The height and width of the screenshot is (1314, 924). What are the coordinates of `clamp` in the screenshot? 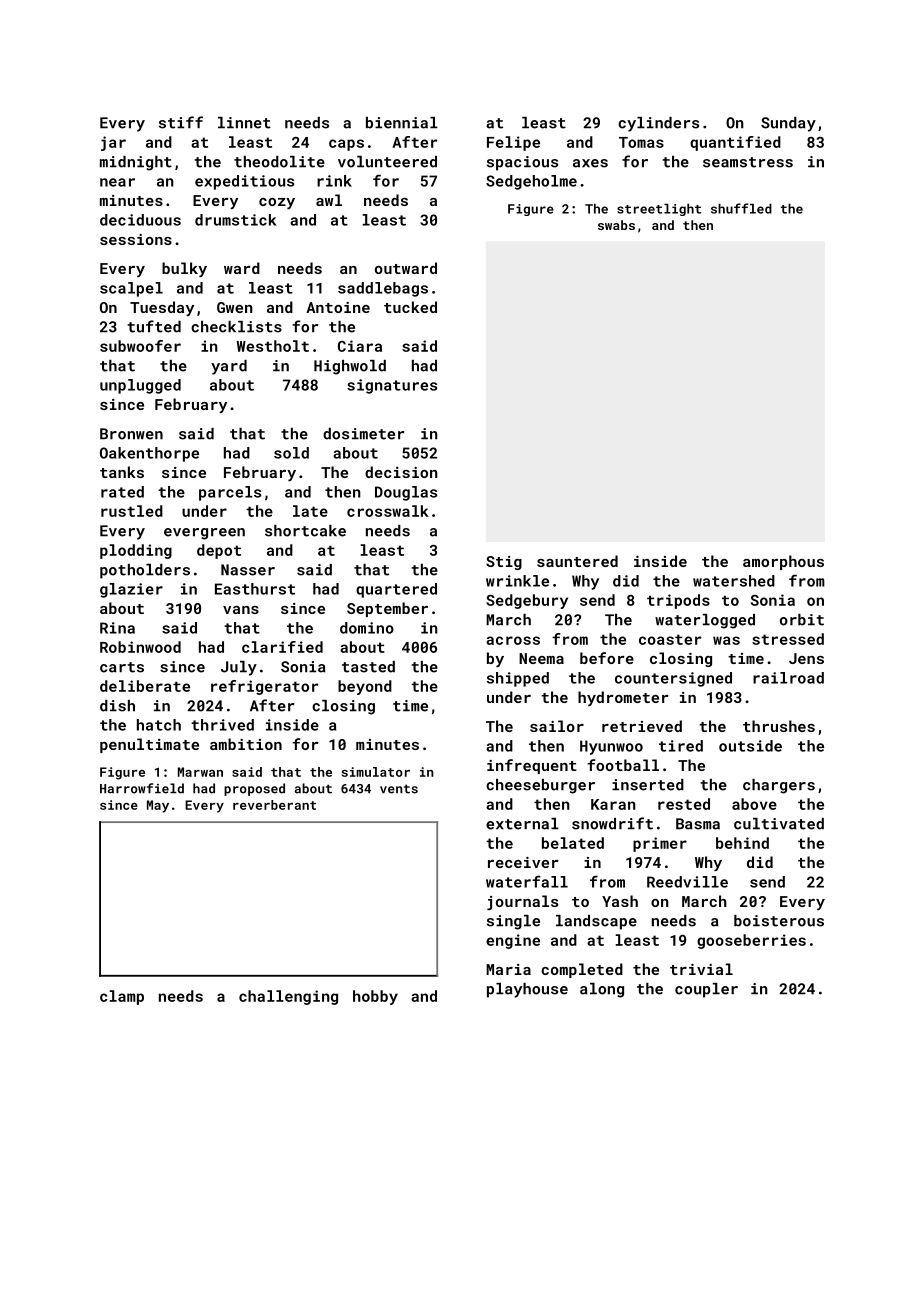 It's located at (122, 997).
